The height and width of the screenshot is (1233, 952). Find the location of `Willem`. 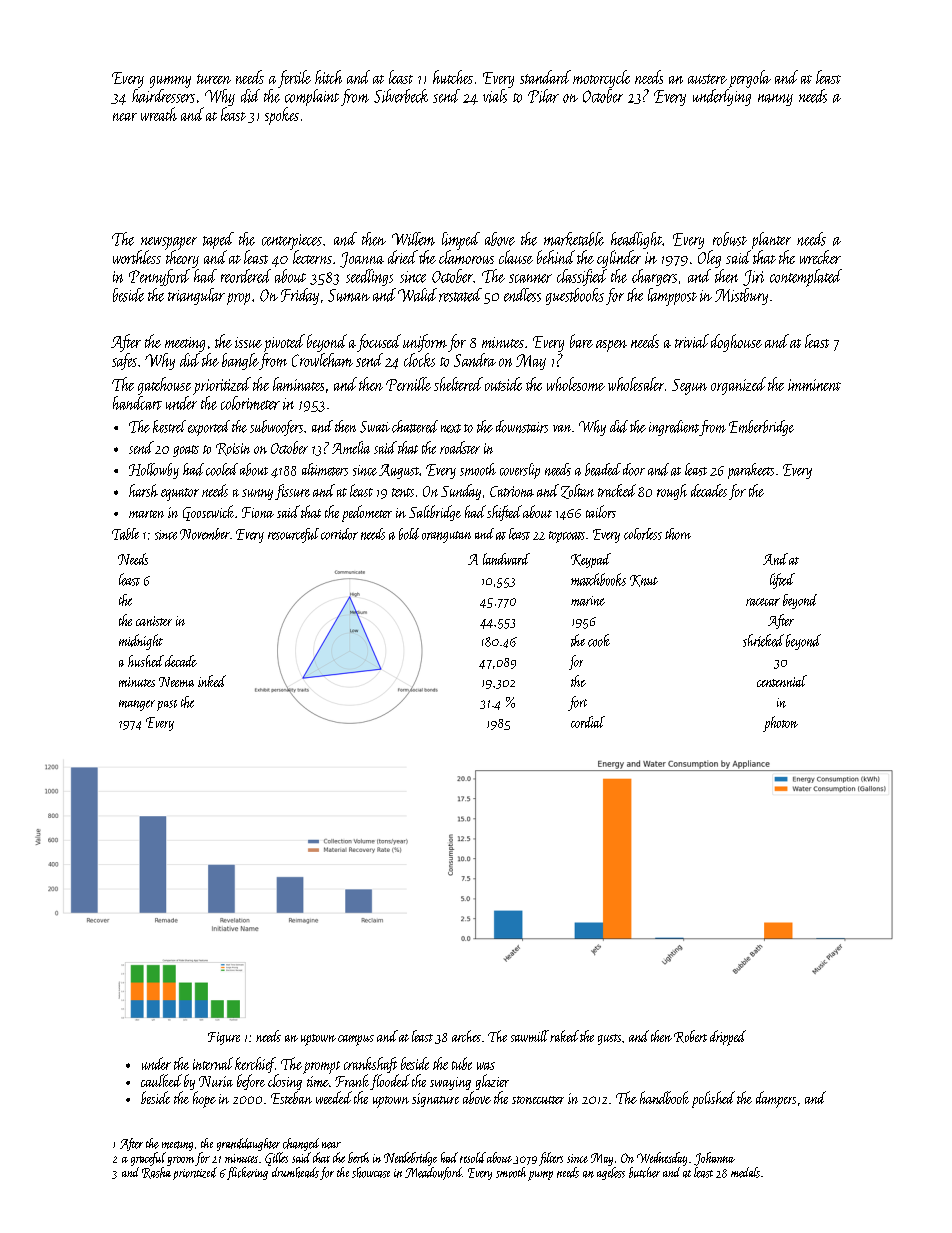

Willem is located at coordinates (413, 239).
